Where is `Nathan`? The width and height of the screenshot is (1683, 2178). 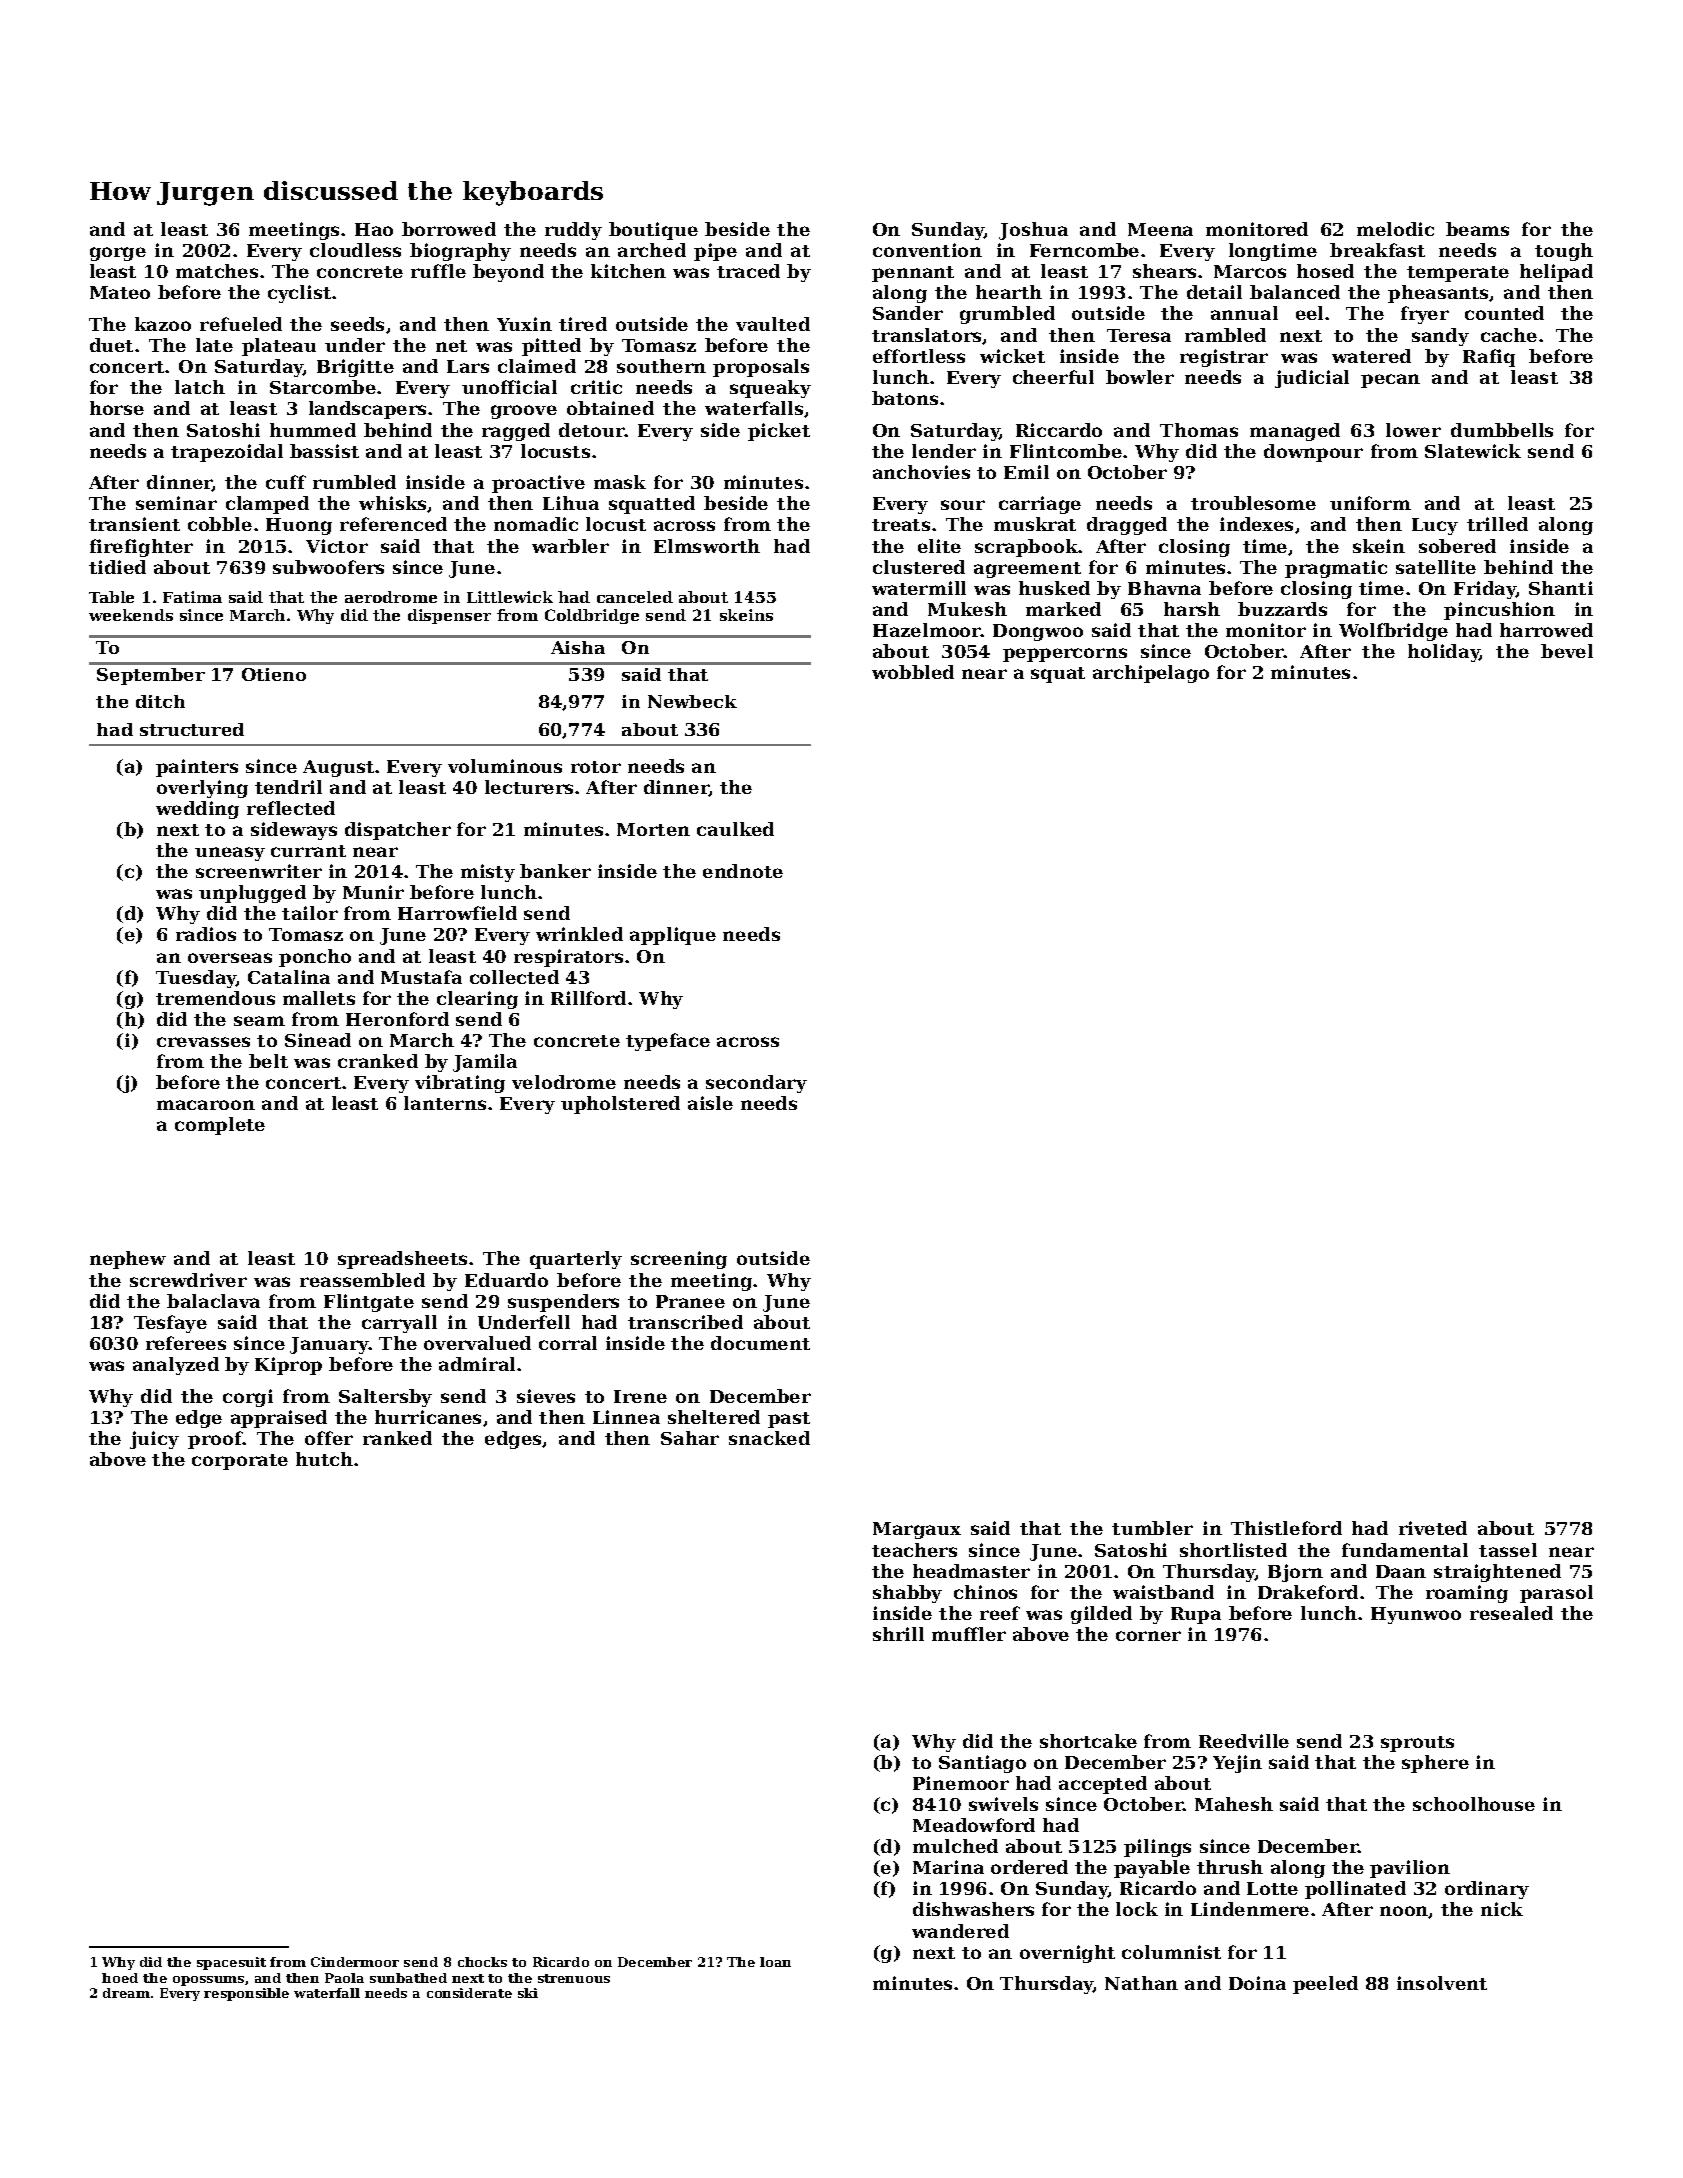
Nathan is located at coordinates (1141, 1983).
